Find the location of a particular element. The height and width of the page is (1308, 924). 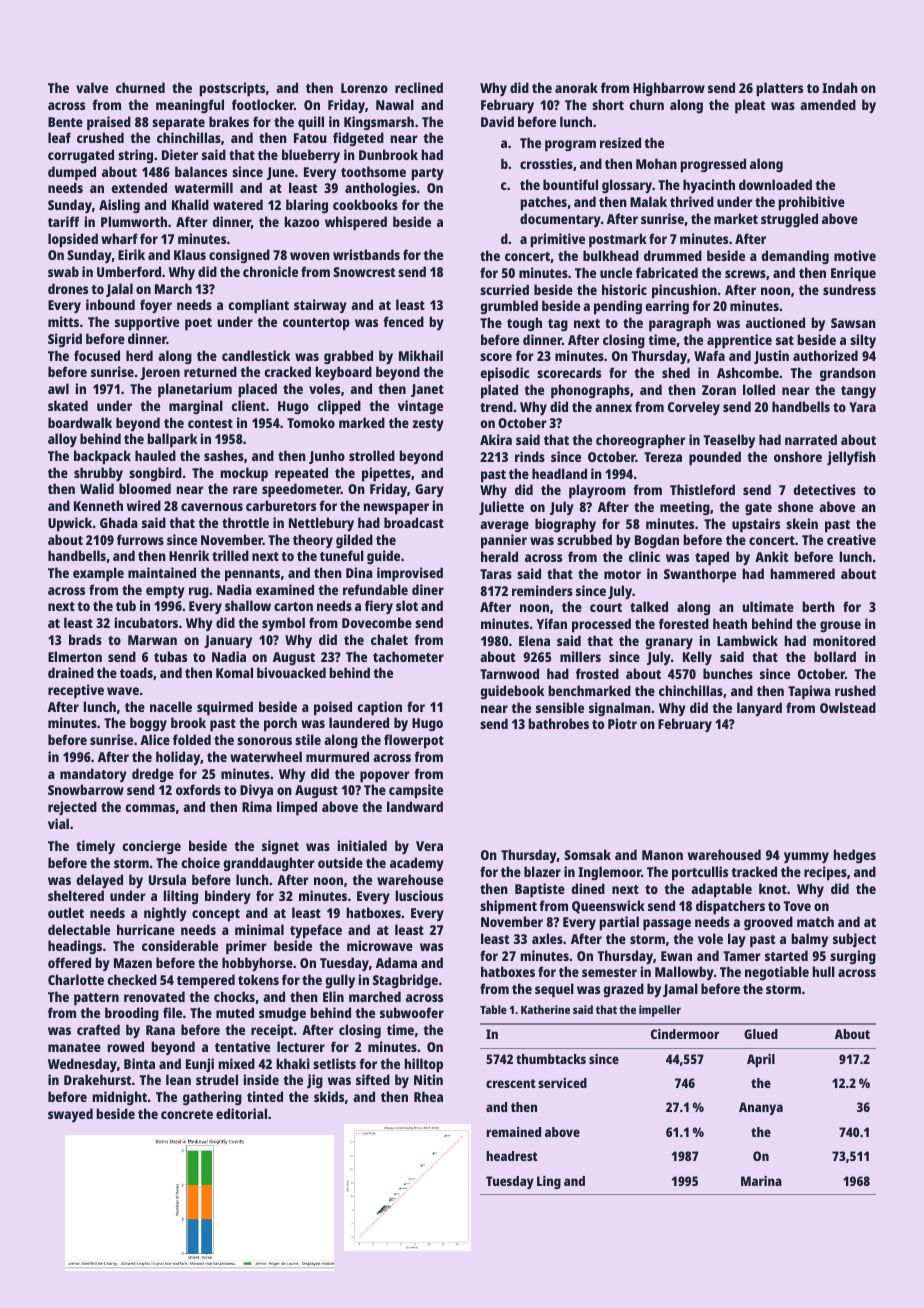

Tapiwa is located at coordinates (809, 692).
